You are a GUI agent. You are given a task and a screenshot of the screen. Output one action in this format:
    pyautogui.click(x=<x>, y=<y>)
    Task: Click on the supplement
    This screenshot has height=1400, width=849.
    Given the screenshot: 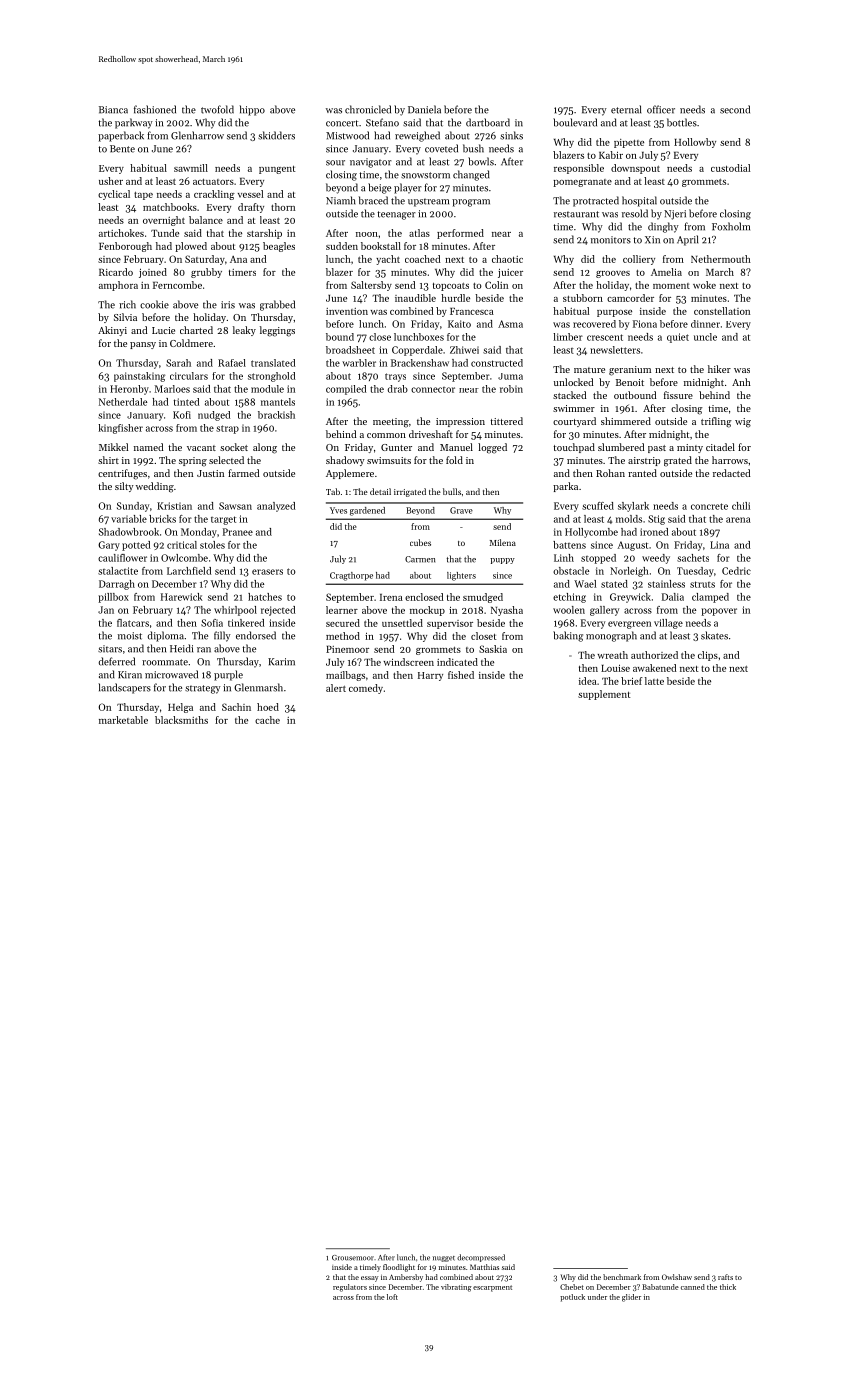 What is the action you would take?
    pyautogui.click(x=604, y=695)
